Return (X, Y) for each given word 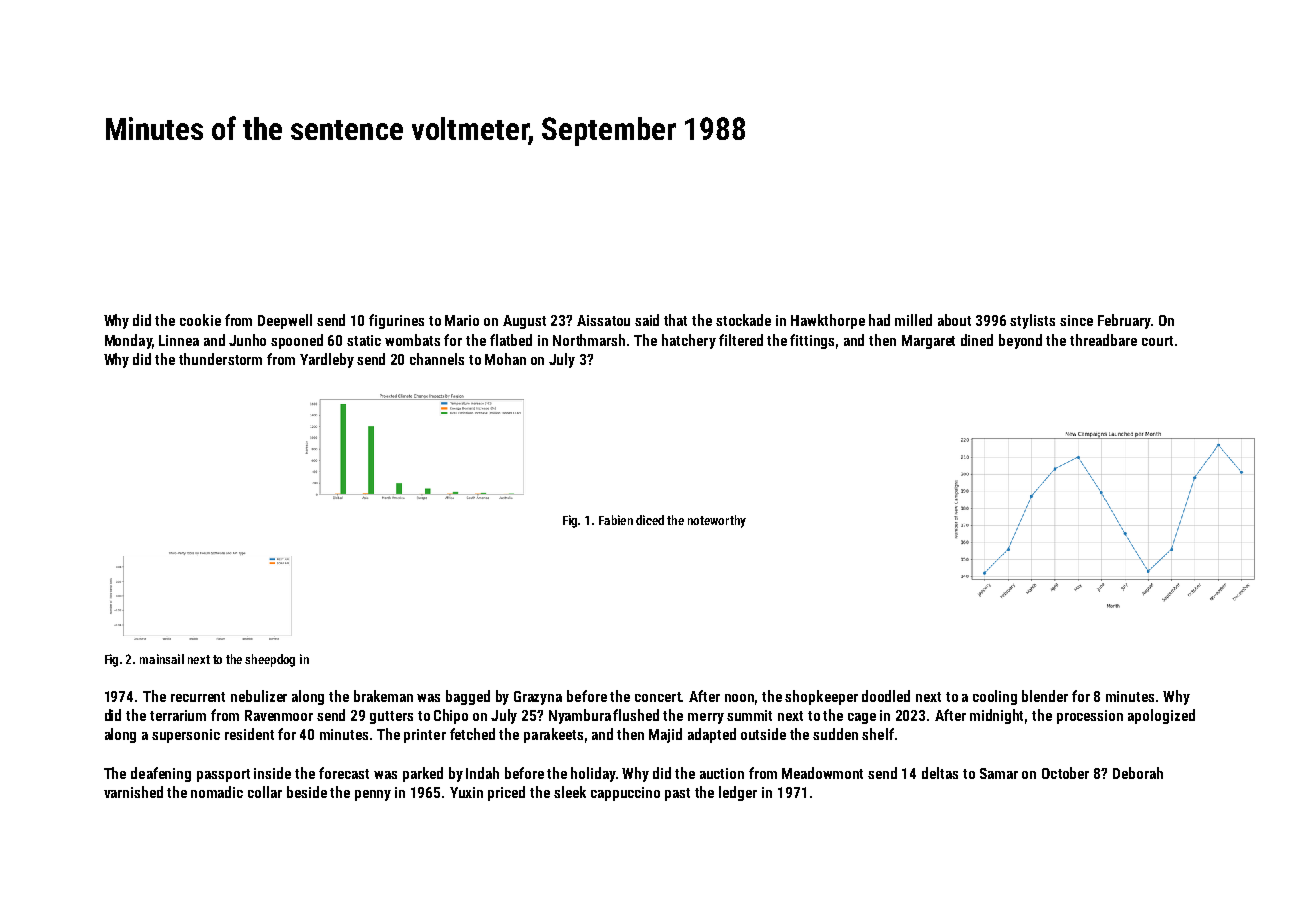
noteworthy (717, 521)
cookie (200, 320)
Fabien (616, 520)
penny (373, 795)
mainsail (162, 659)
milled (913, 320)
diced (650, 520)
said (647, 320)
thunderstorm (220, 359)
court (1157, 341)
